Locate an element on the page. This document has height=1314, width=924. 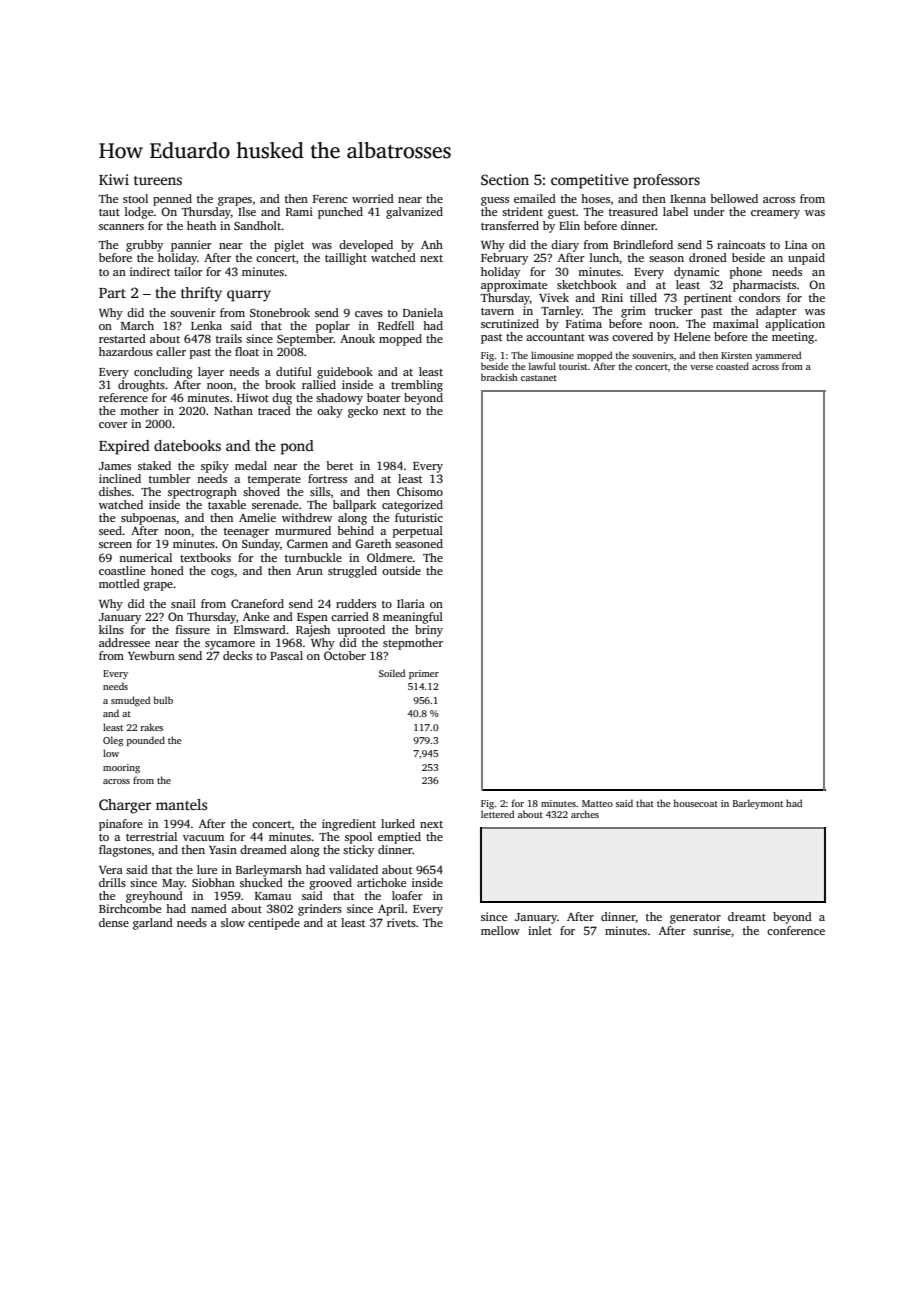
medal is located at coordinates (251, 465).
